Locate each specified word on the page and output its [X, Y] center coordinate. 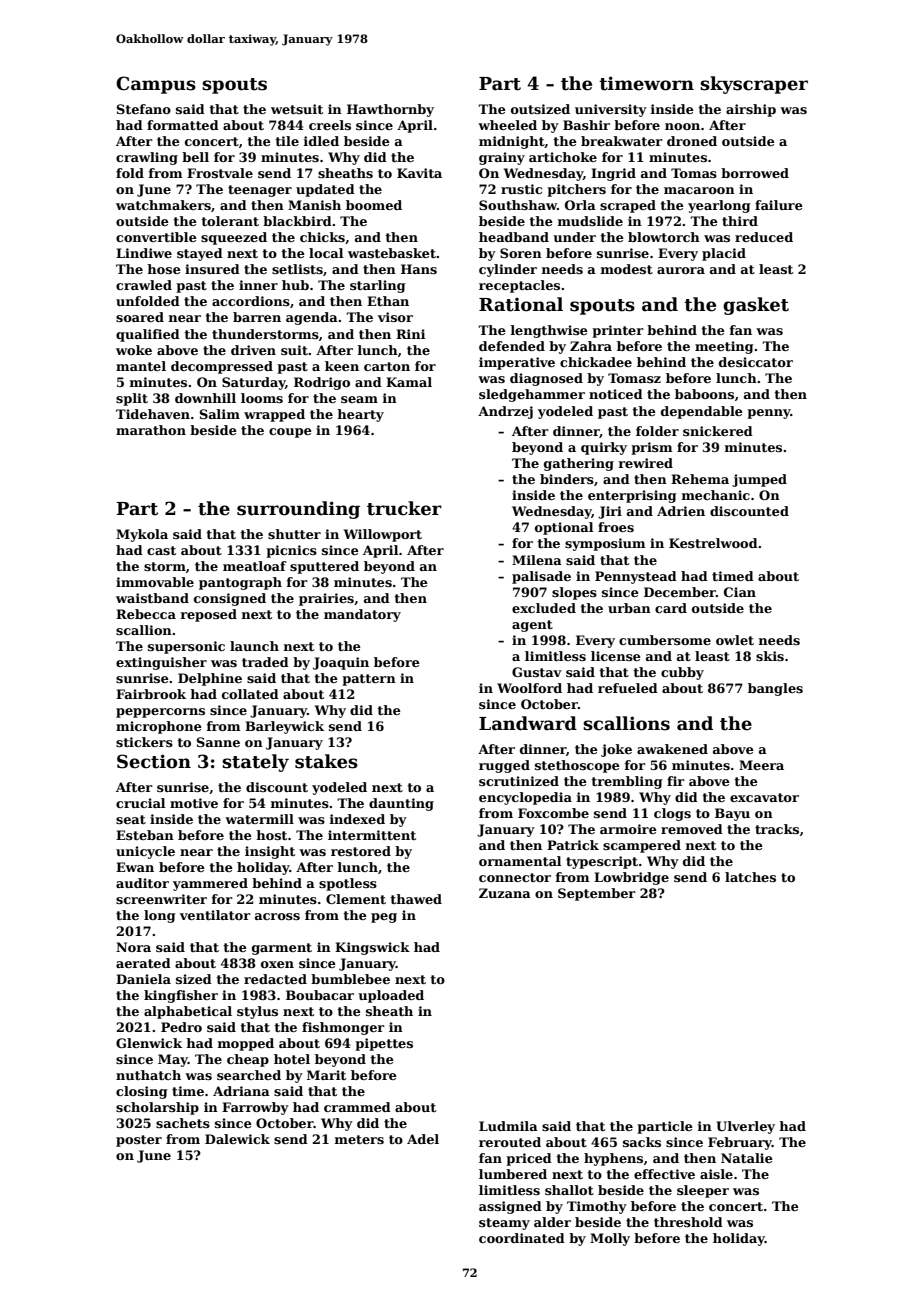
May [173, 1060]
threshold [688, 1222]
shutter [294, 534]
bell [195, 157]
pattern [369, 680]
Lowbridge [631, 878]
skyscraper [754, 85]
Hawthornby [390, 110]
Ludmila [508, 1126]
